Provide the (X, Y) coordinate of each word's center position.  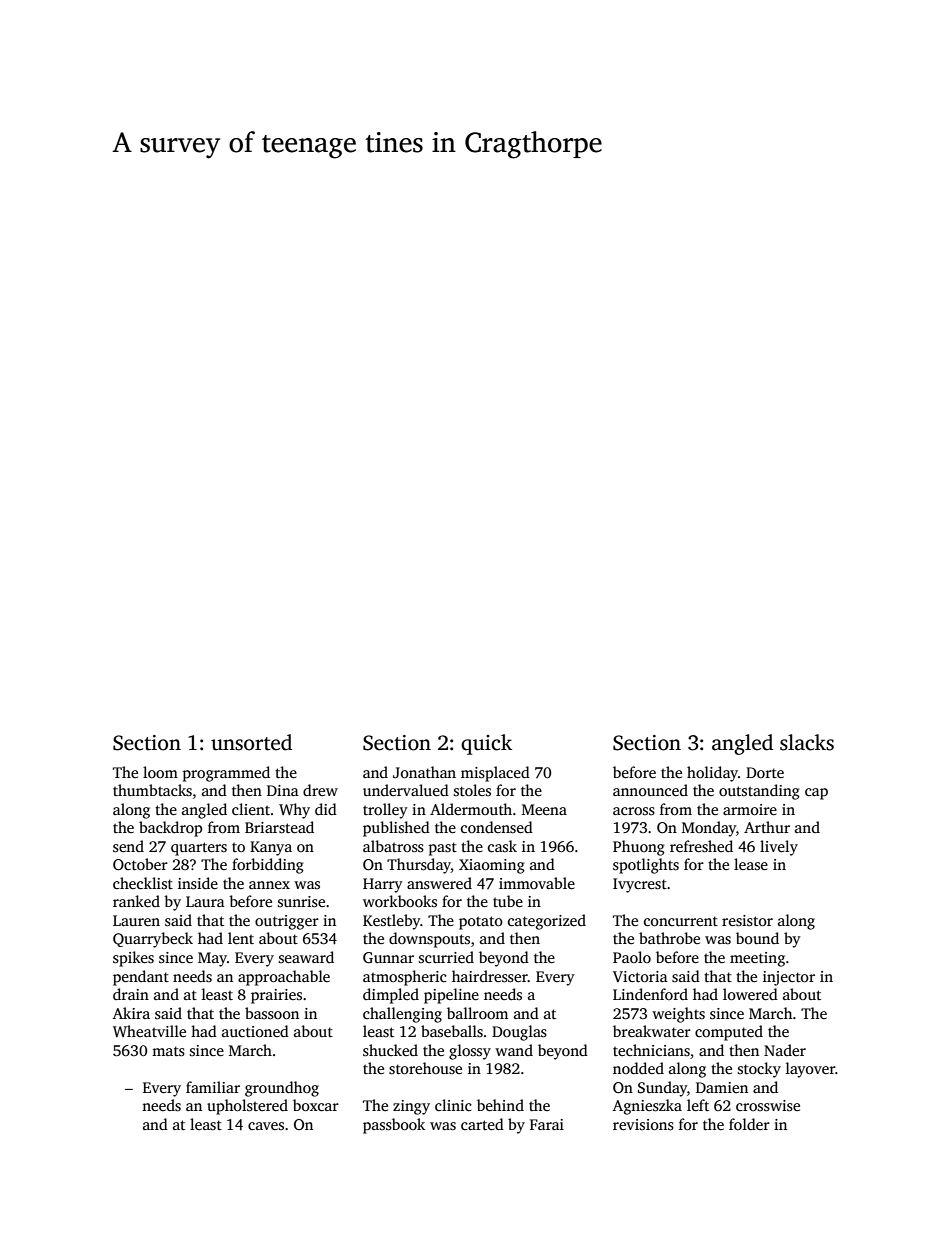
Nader (785, 1050)
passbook (394, 1126)
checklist (143, 883)
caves (266, 1126)
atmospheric (405, 978)
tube (508, 901)
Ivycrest (640, 885)
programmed (226, 774)
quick (486, 744)
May (212, 959)
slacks (807, 742)
